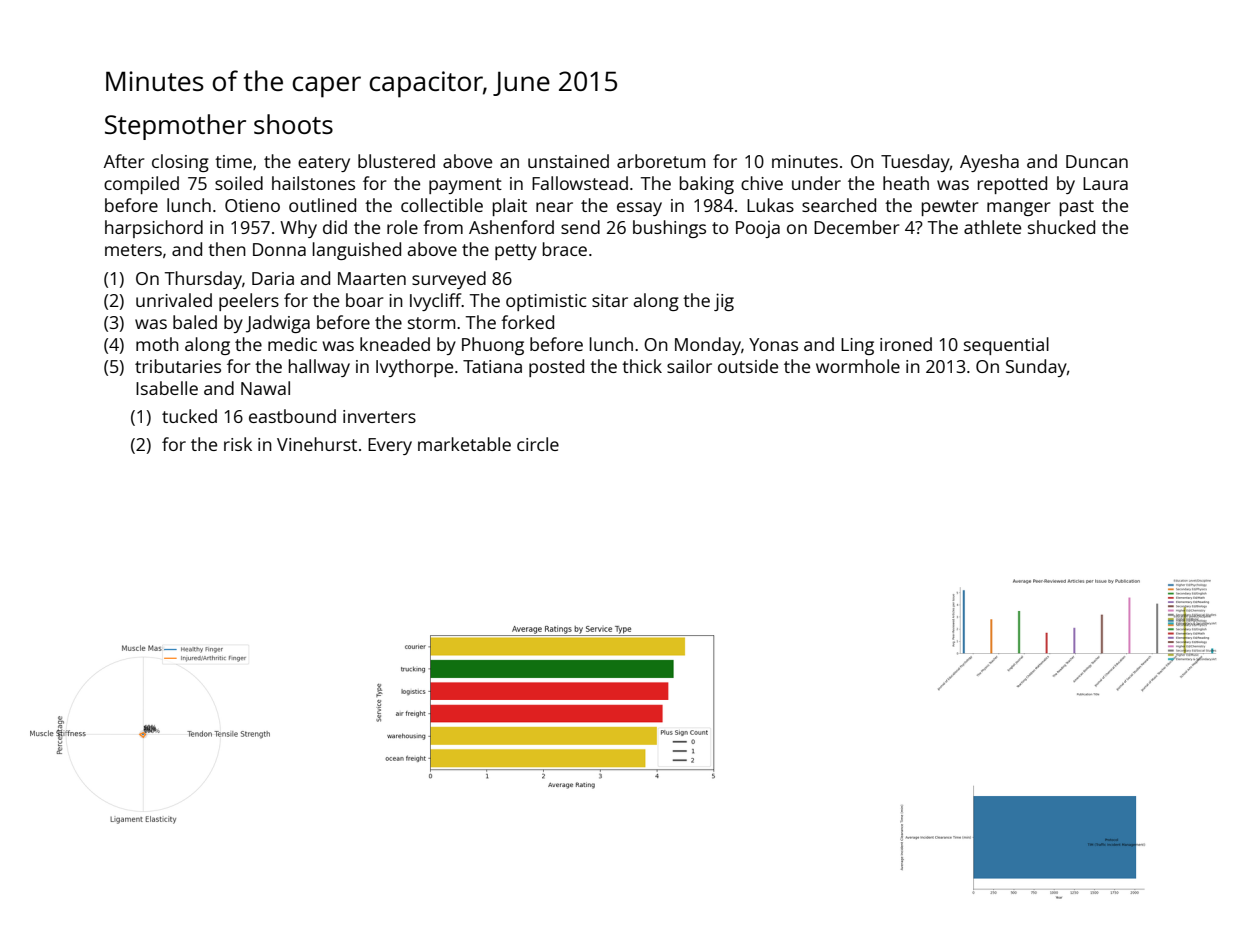 Image resolution: width=1233 pixels, height=952 pixels. I want to click on shoots, so click(293, 124).
